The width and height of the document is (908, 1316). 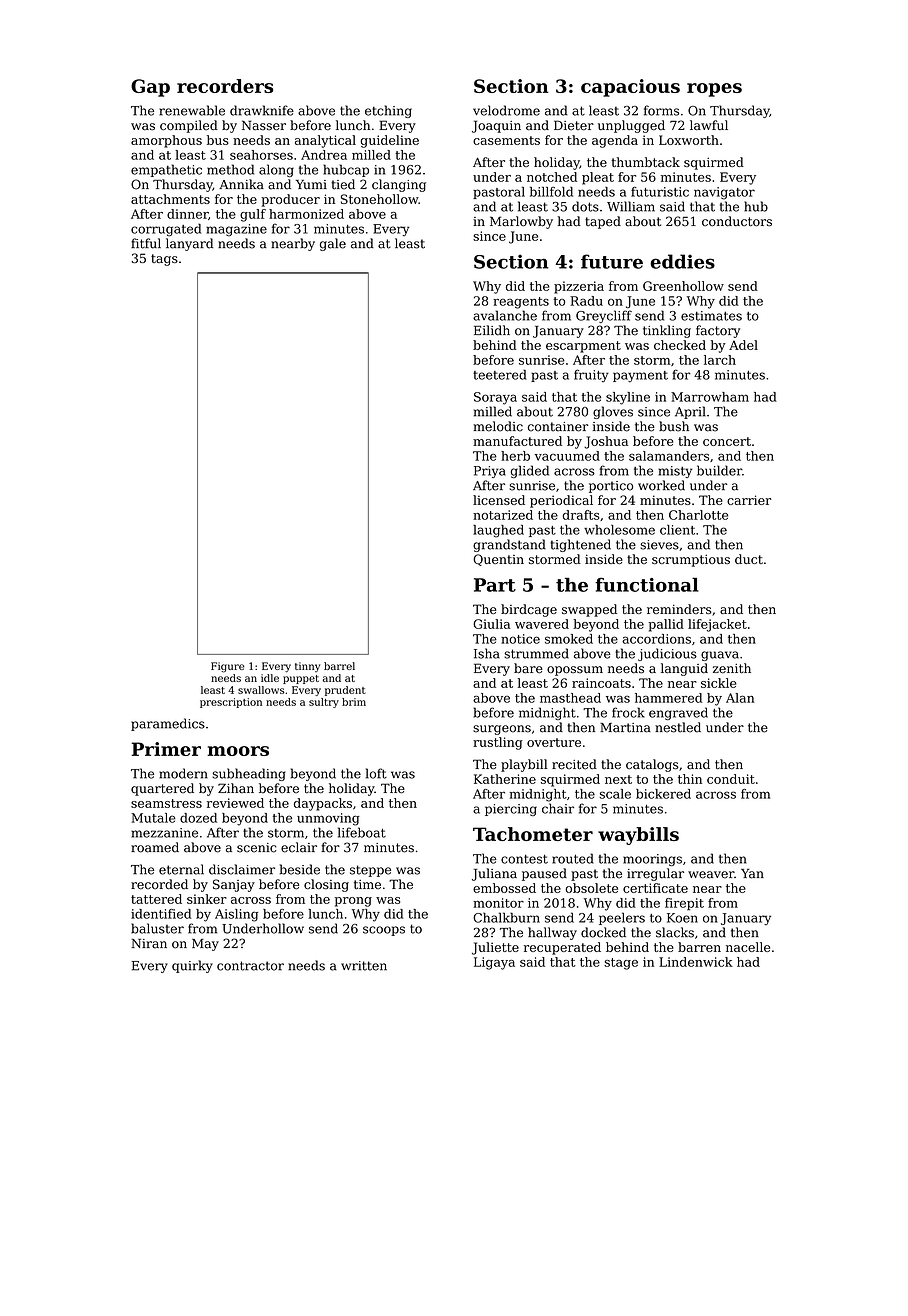 I want to click on rustling, so click(x=498, y=743).
